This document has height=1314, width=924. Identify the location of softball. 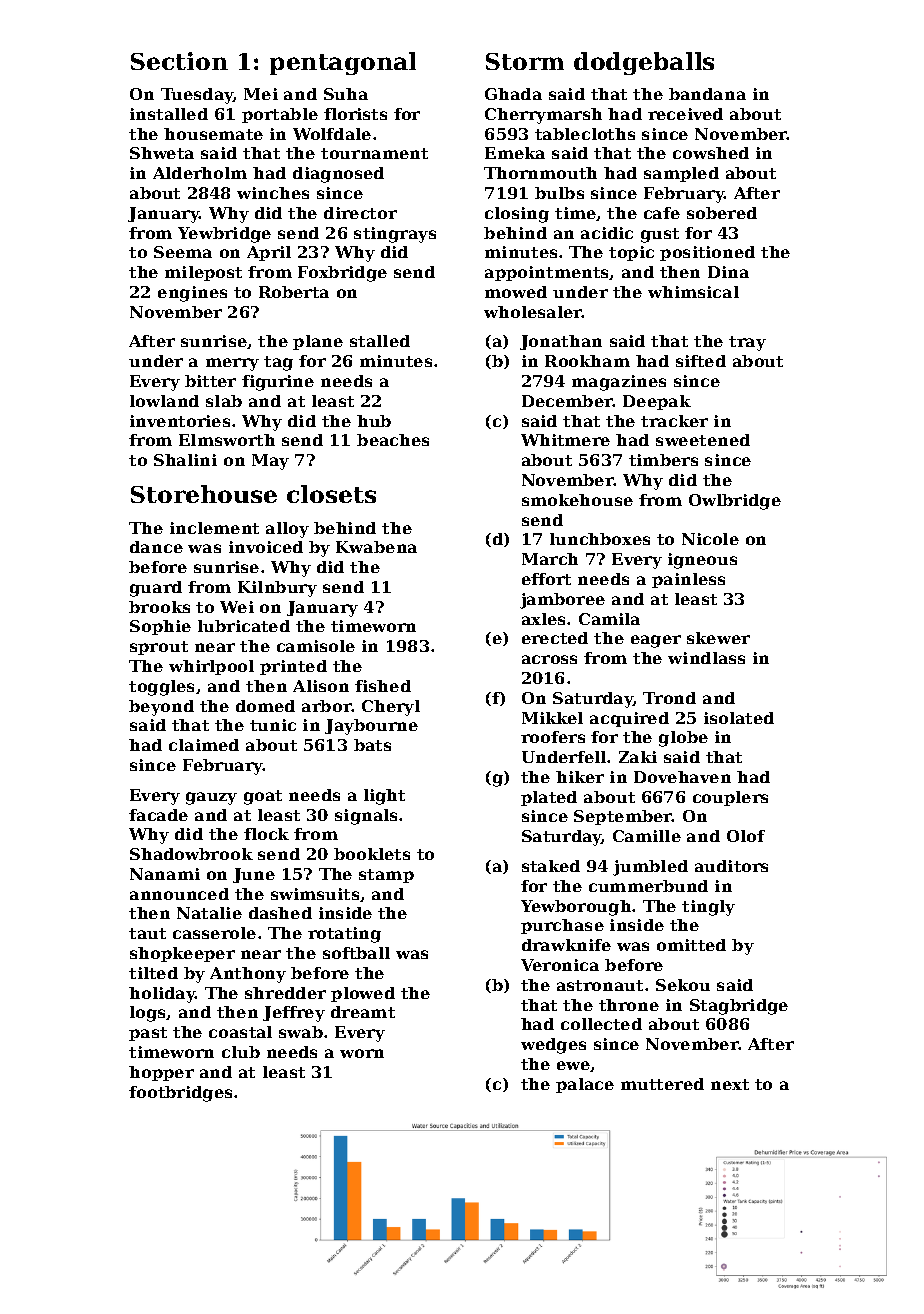
(356, 953).
